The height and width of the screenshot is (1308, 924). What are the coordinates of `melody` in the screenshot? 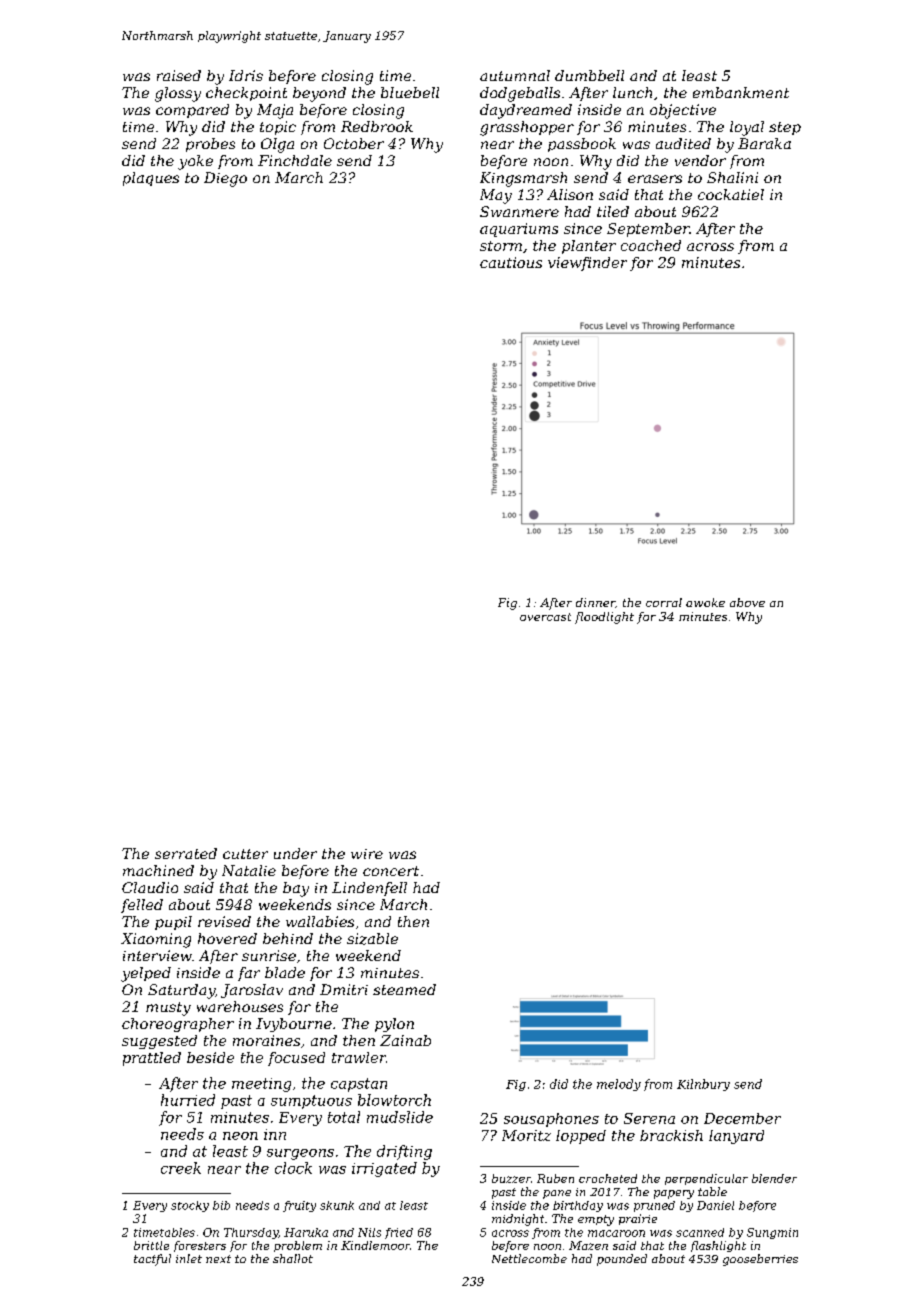 It's located at (619, 1085).
